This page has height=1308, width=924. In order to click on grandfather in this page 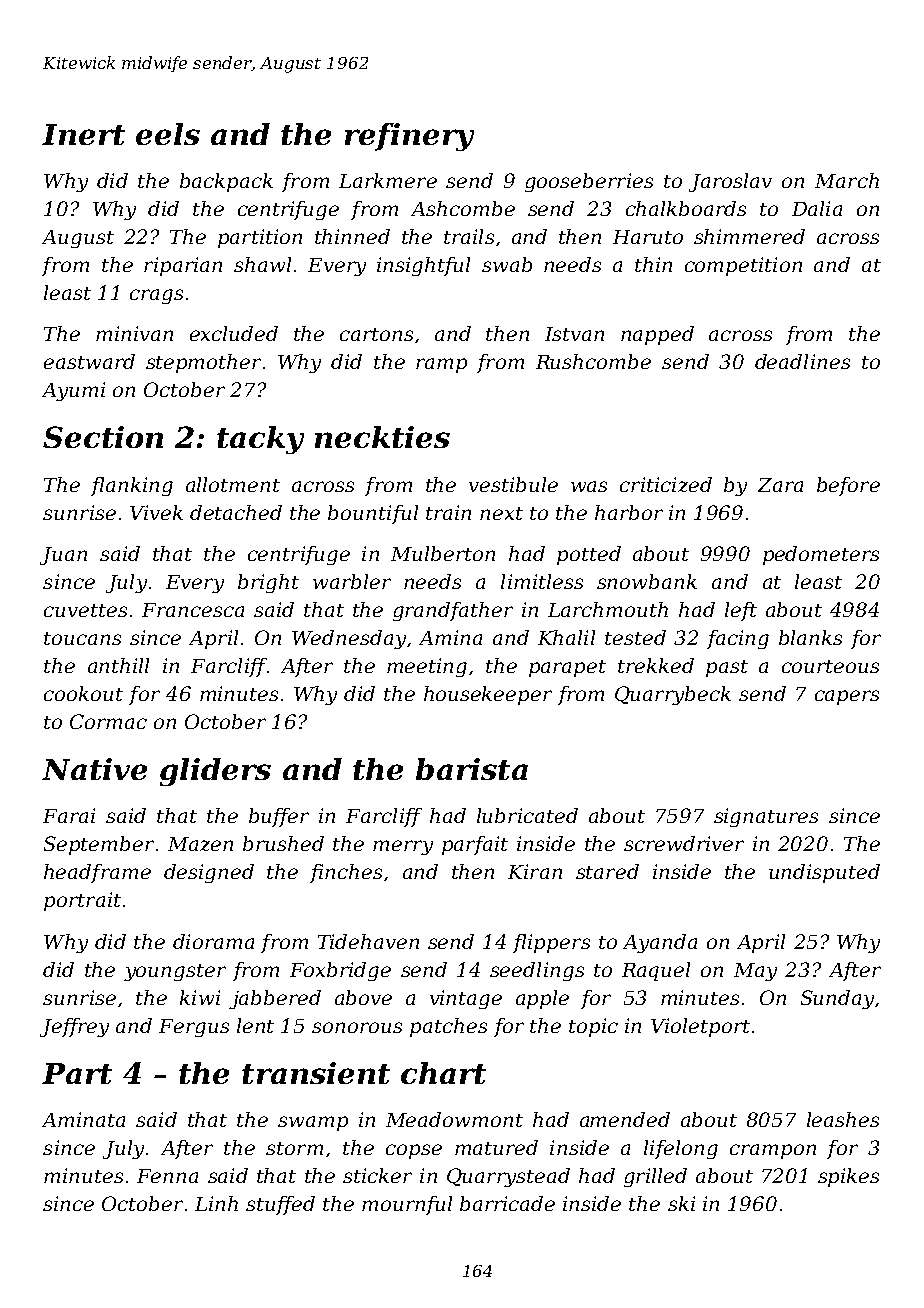, I will do `click(453, 611)`.
